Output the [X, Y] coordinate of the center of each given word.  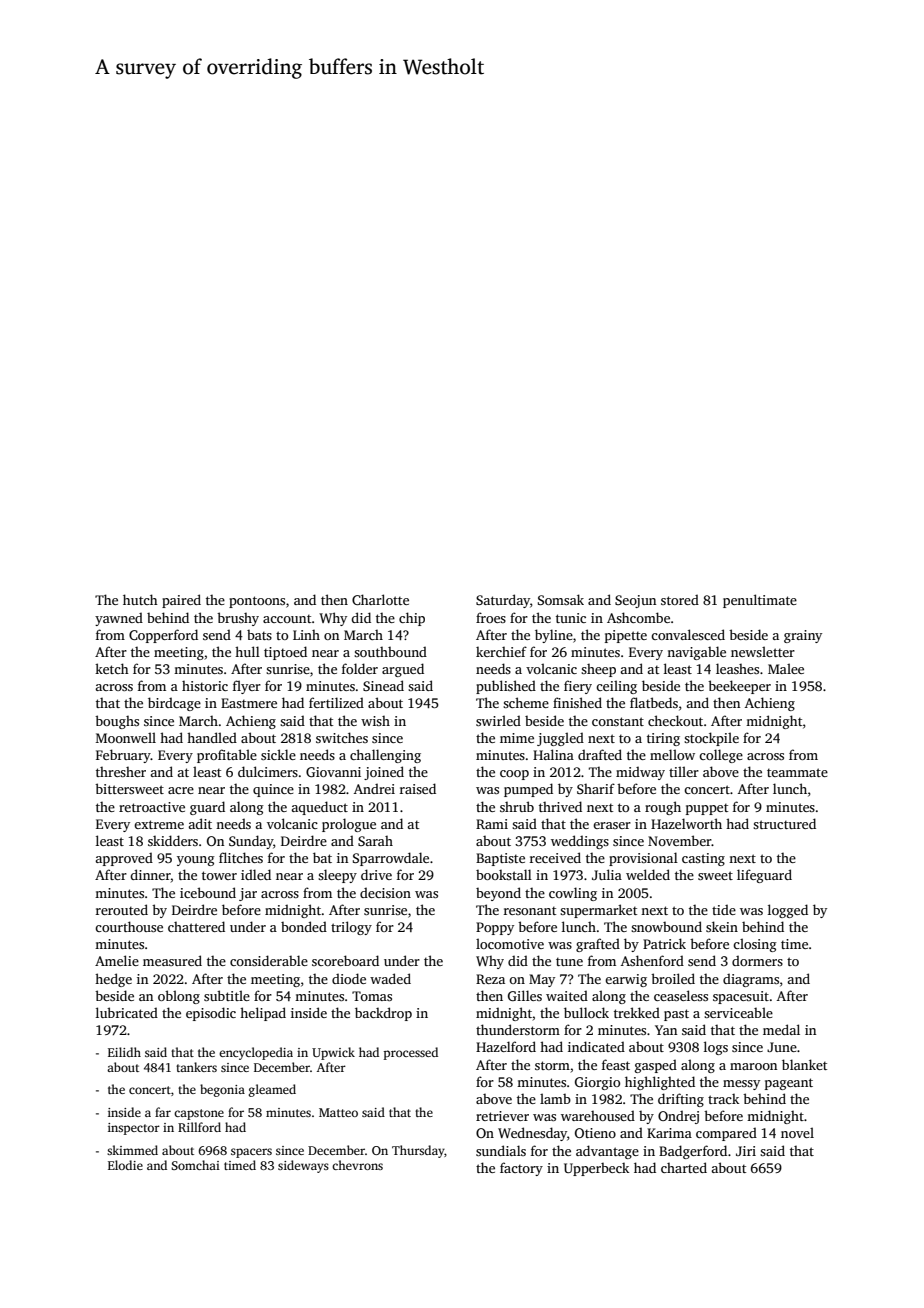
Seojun [635, 601]
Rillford [199, 1127]
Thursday [418, 1151]
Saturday [503, 601]
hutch [140, 599]
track [723, 1099]
